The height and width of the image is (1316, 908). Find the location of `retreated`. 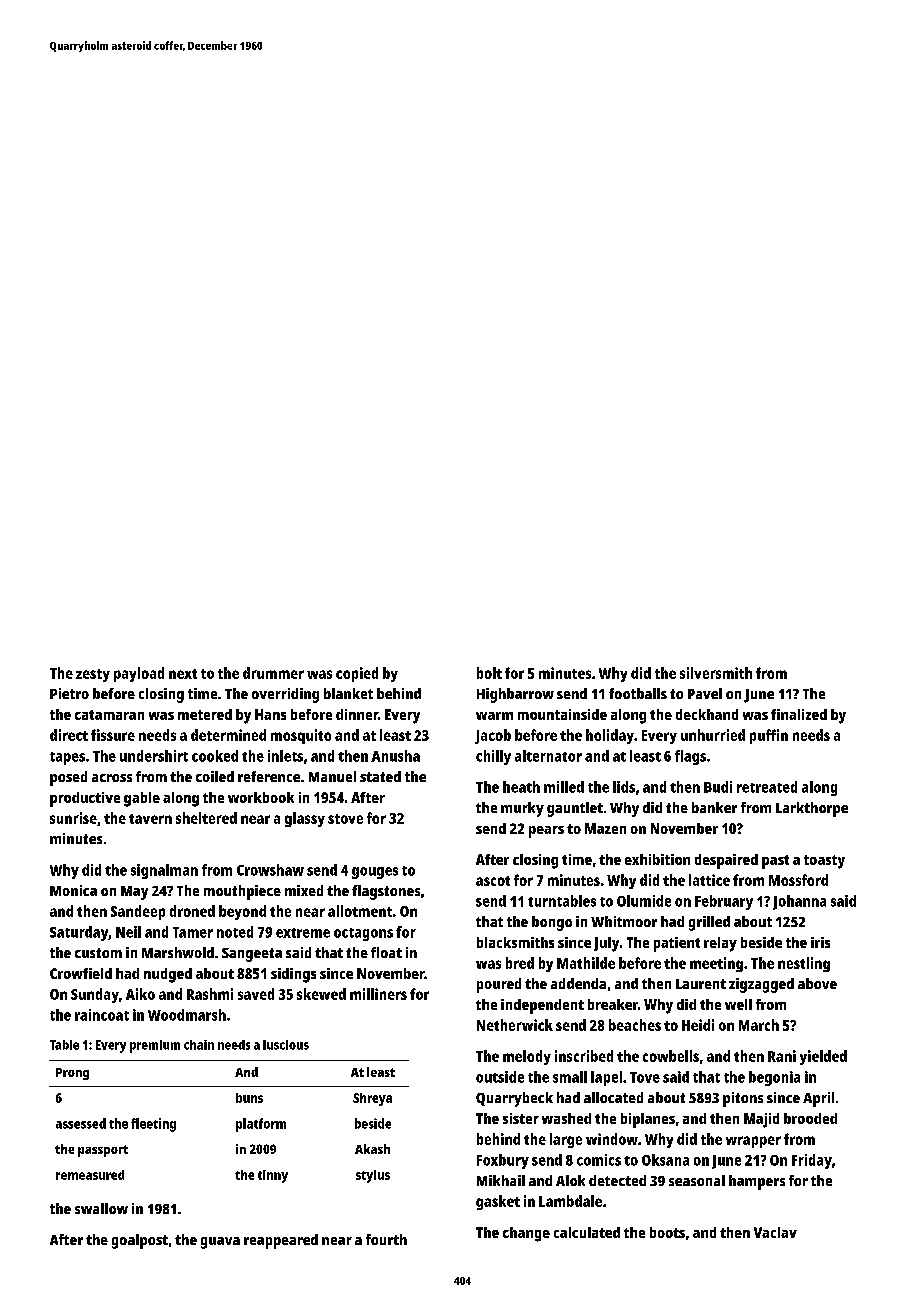

retreated is located at coordinates (767, 787).
